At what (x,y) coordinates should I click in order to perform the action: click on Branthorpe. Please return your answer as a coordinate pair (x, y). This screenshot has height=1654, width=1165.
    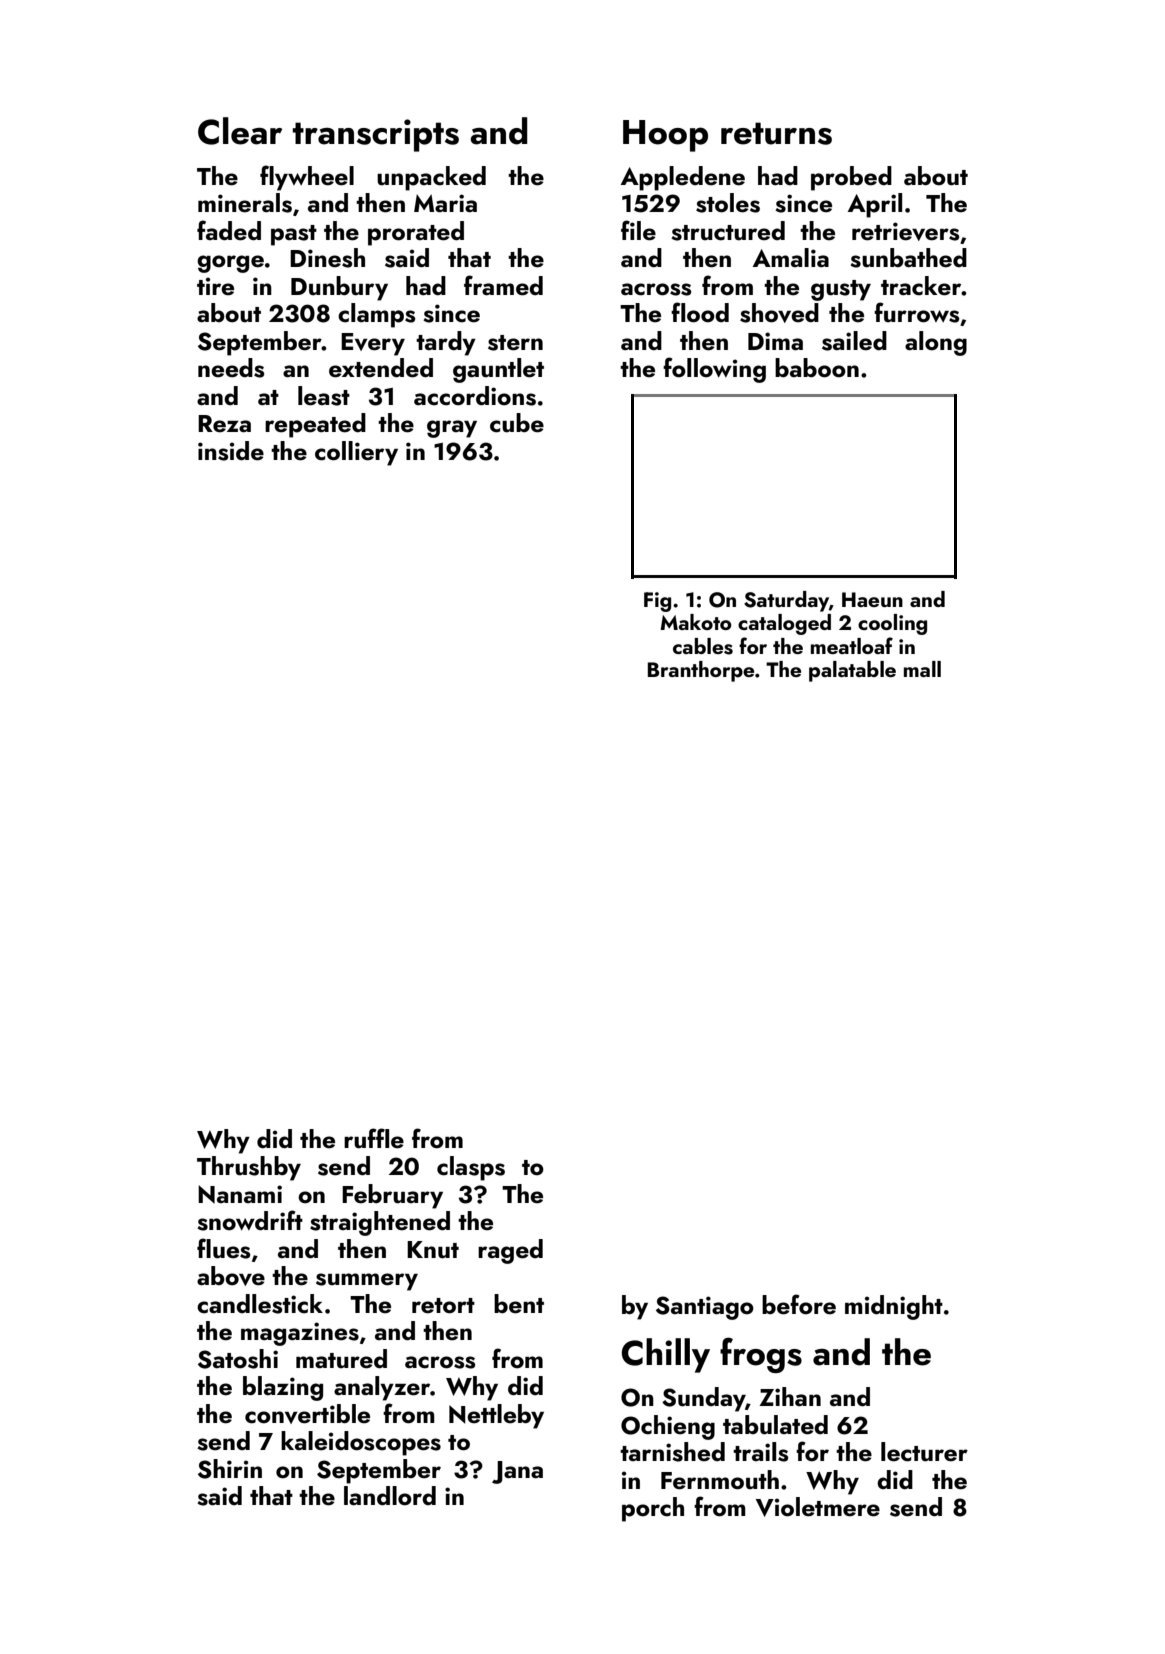
    Looking at the image, I should click on (701, 671).
